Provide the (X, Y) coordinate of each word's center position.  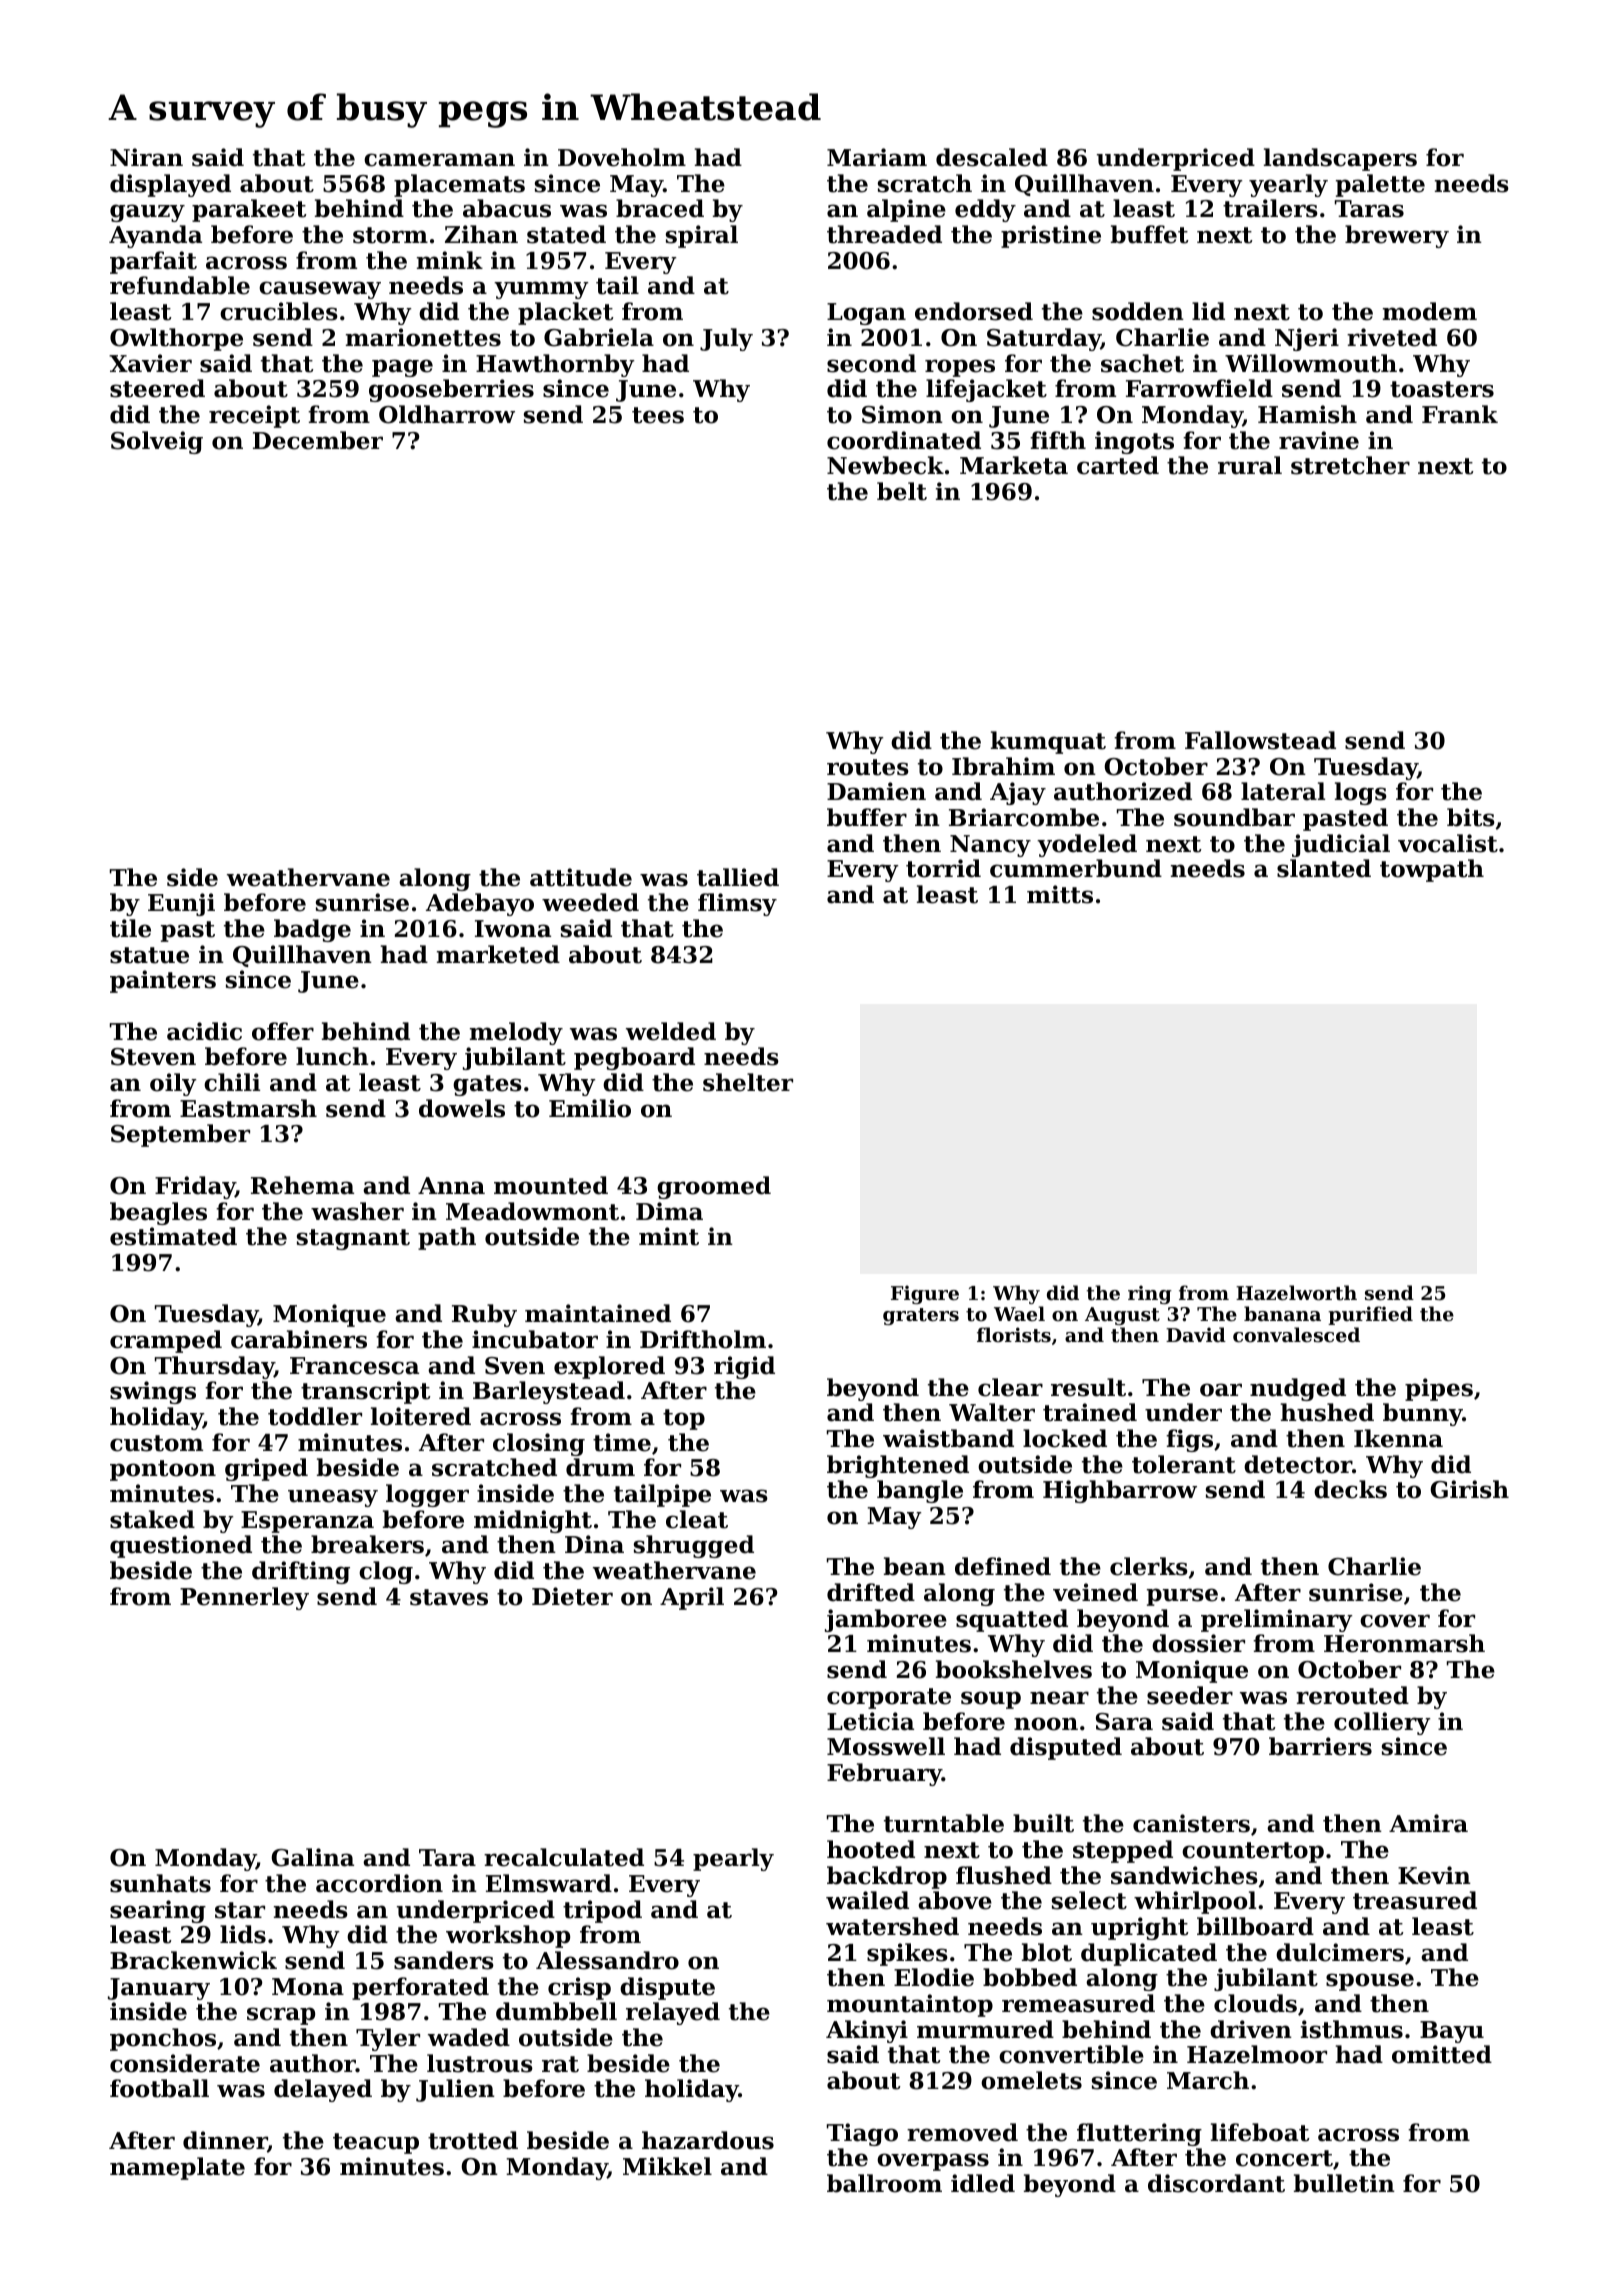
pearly (733, 1859)
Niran (146, 157)
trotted (473, 2140)
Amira (1428, 1823)
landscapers (1340, 159)
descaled (992, 157)
